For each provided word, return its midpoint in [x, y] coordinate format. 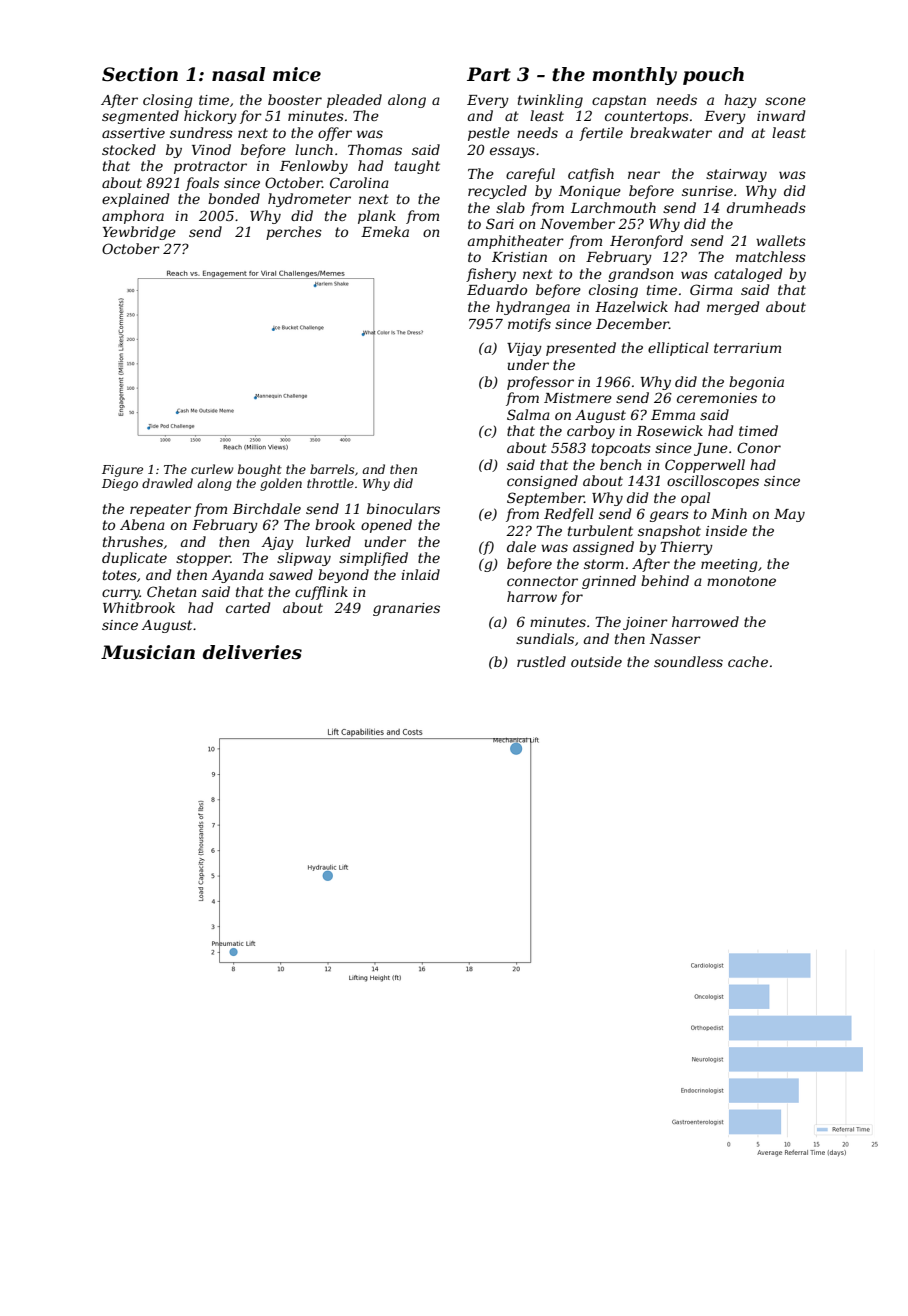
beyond [343, 576]
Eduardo [497, 289]
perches [294, 233]
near [644, 175]
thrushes [133, 541]
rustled [541, 661]
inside [726, 530]
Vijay [524, 349]
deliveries [252, 652]
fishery [491, 275]
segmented [140, 117]
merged [733, 308]
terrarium [747, 348]
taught [417, 167]
